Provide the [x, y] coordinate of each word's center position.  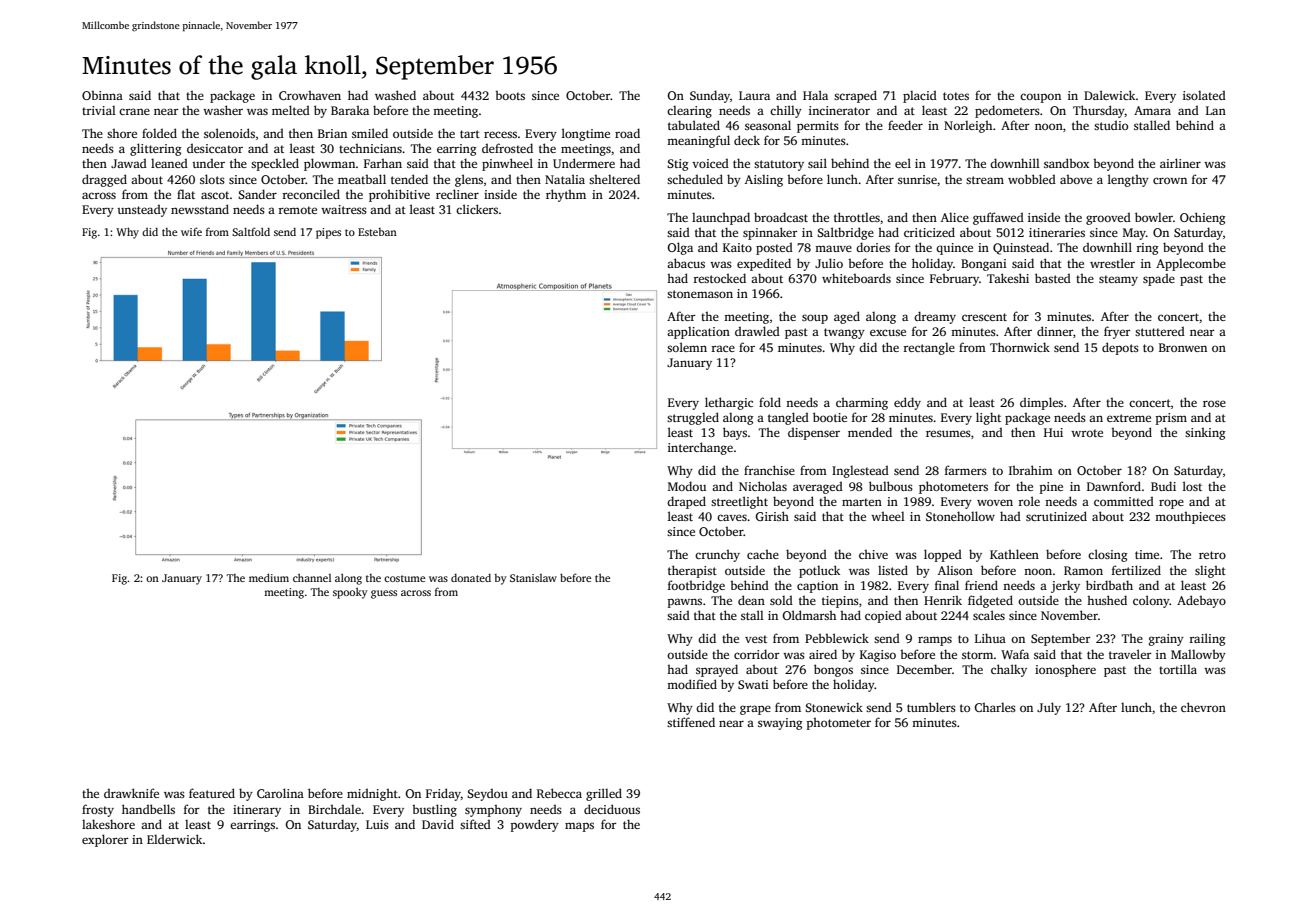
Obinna [102, 95]
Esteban [377, 232]
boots [510, 95]
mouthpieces [1190, 517]
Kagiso [878, 656]
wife [191, 231]
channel [312, 578]
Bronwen [1183, 347]
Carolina [280, 793]
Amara [1152, 110]
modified [692, 684]
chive [873, 554]
